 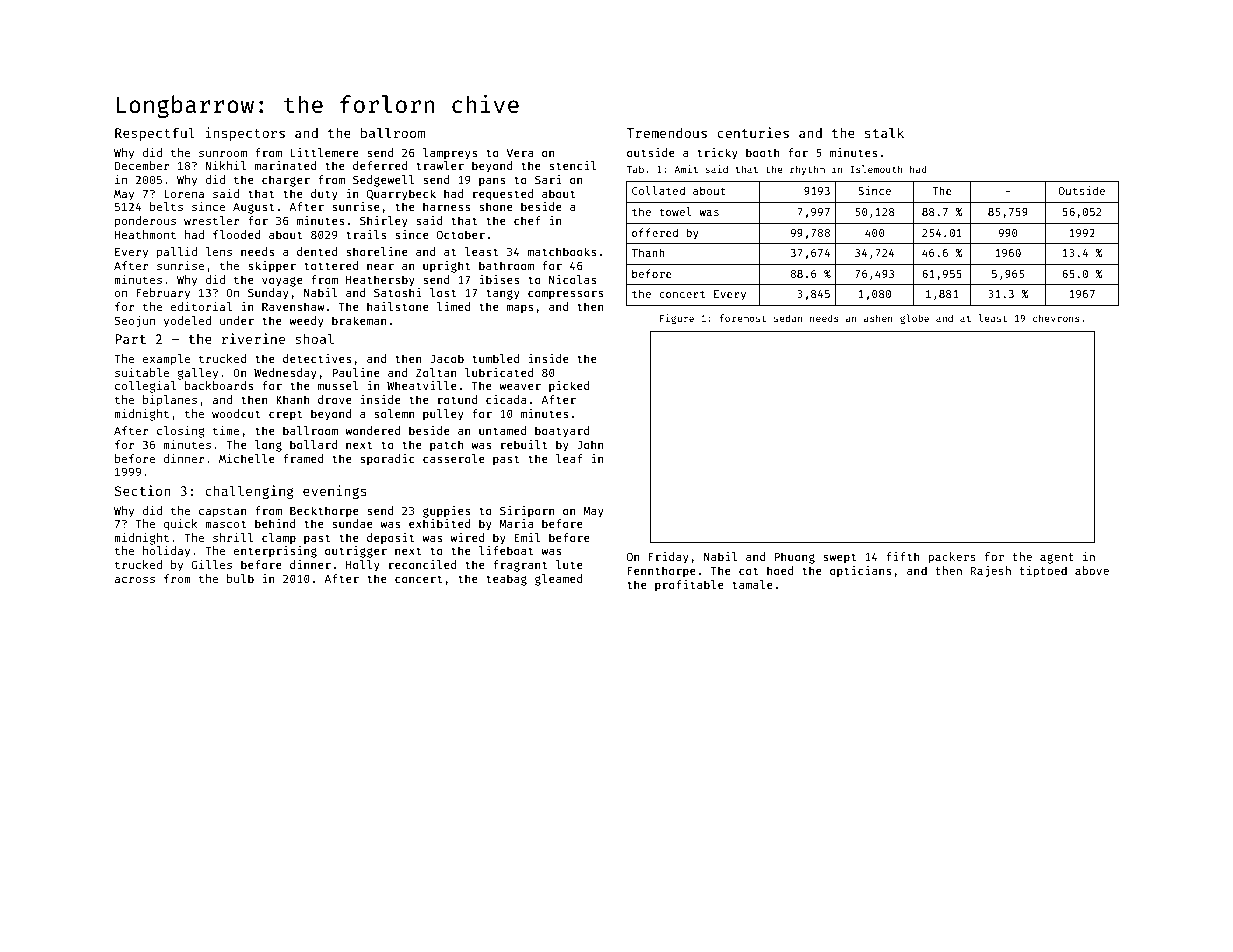 What do you see at coordinates (527, 511) in the screenshot?
I see `Siriporn` at bounding box center [527, 511].
